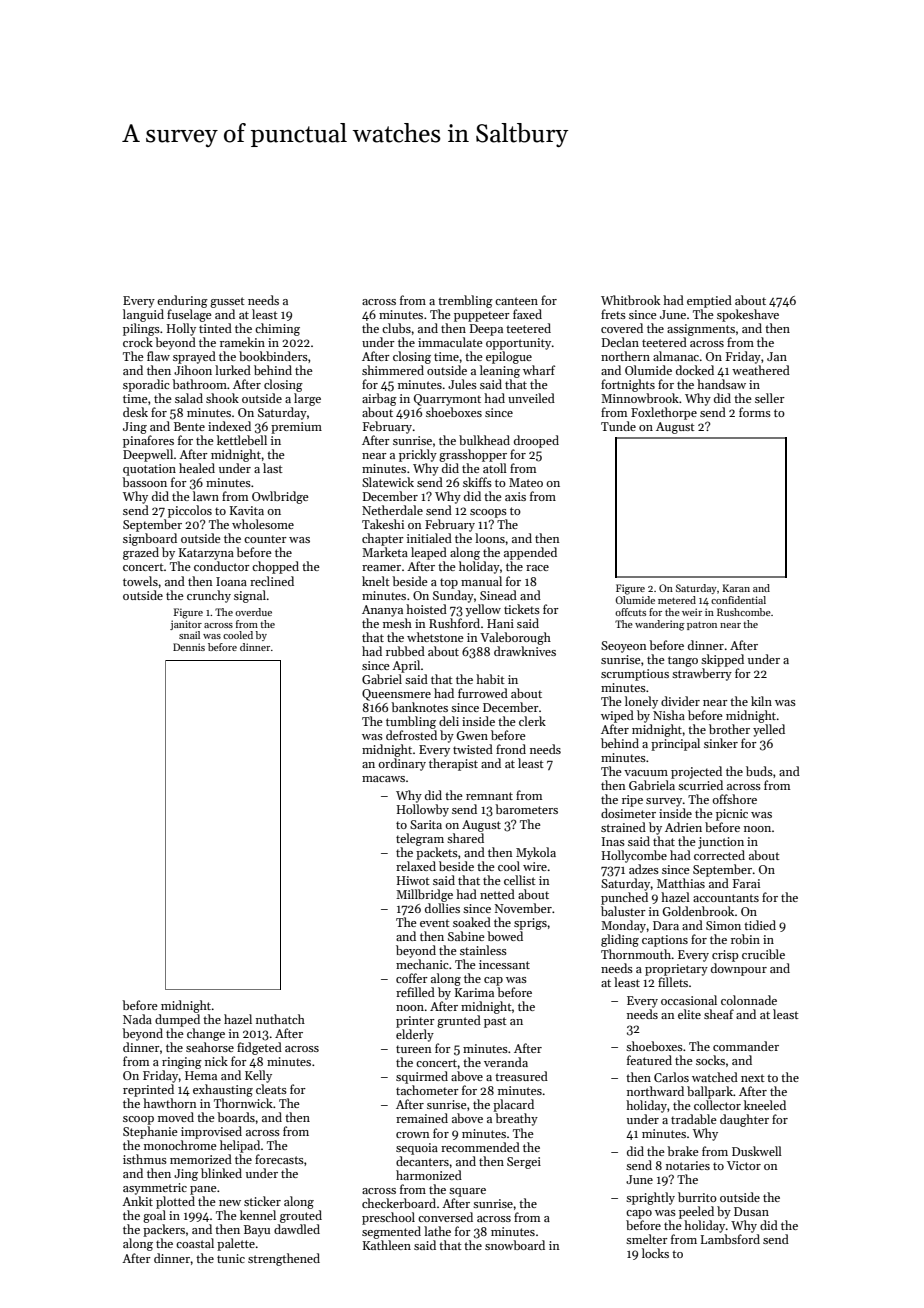 The width and height of the image is (924, 1308). Describe the element at coordinates (681, 883) in the image. I see `Matthias` at that location.
